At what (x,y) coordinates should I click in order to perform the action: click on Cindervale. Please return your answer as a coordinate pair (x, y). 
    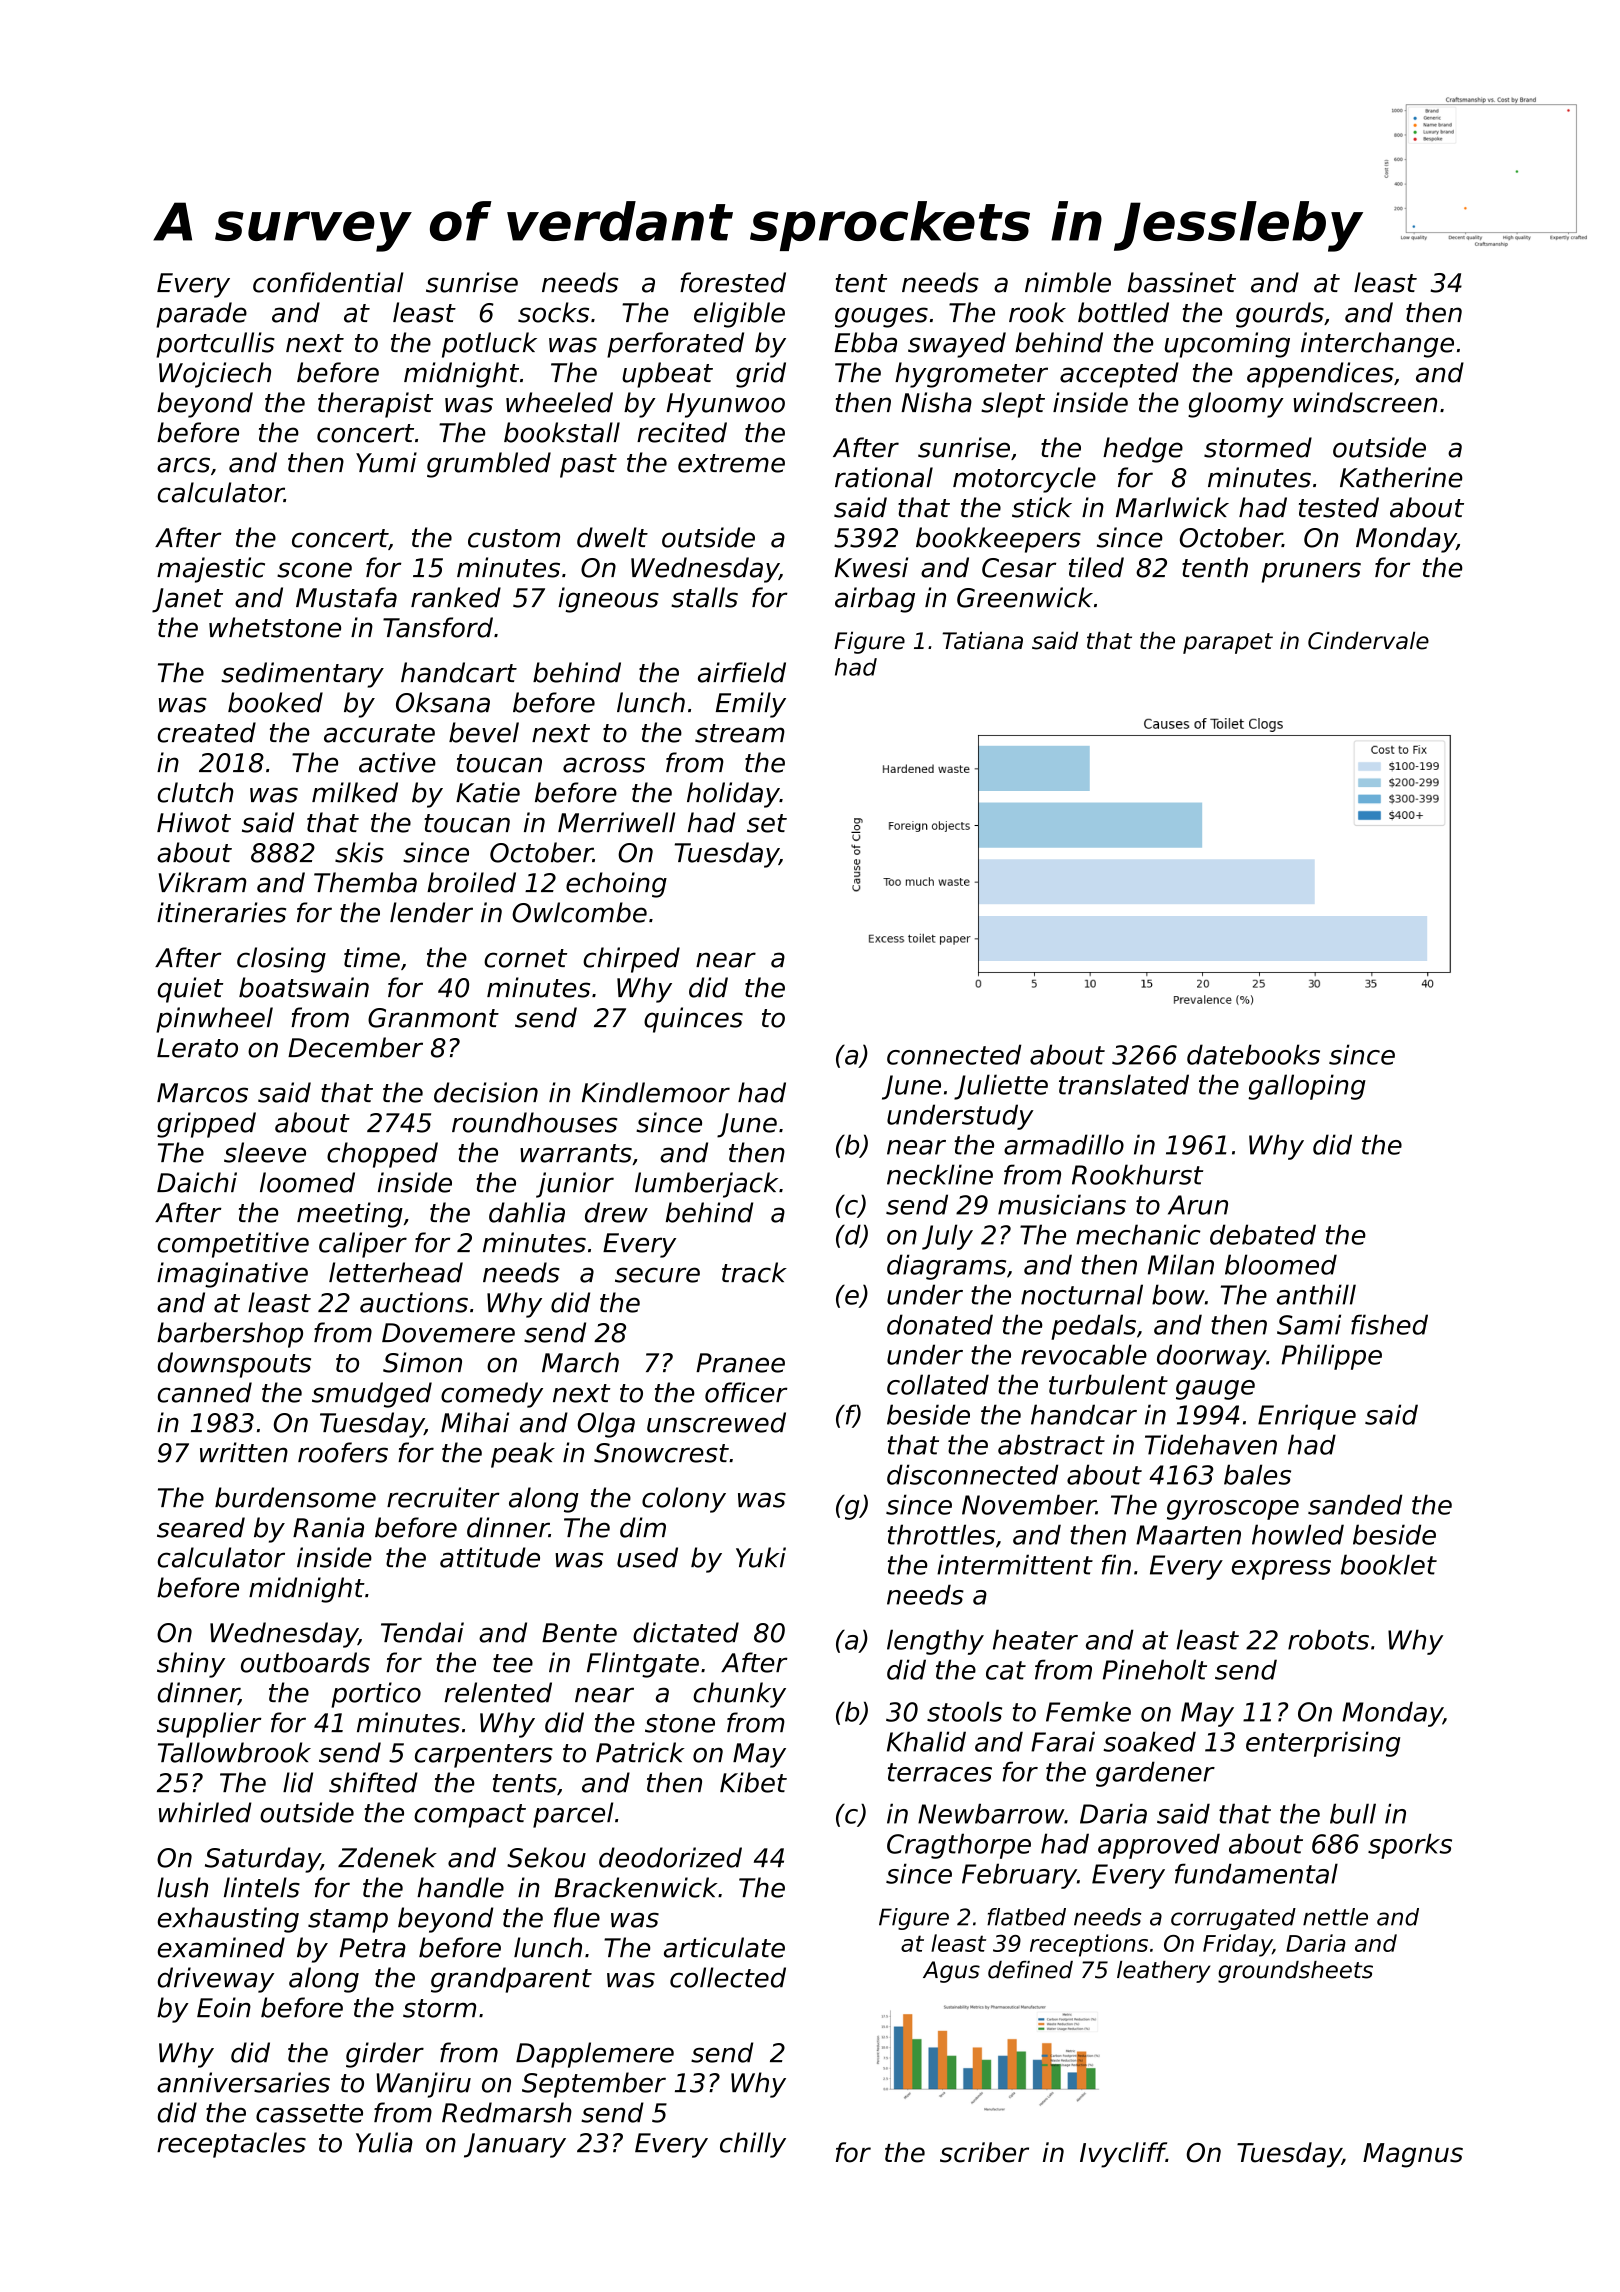
    Looking at the image, I should click on (1368, 641).
